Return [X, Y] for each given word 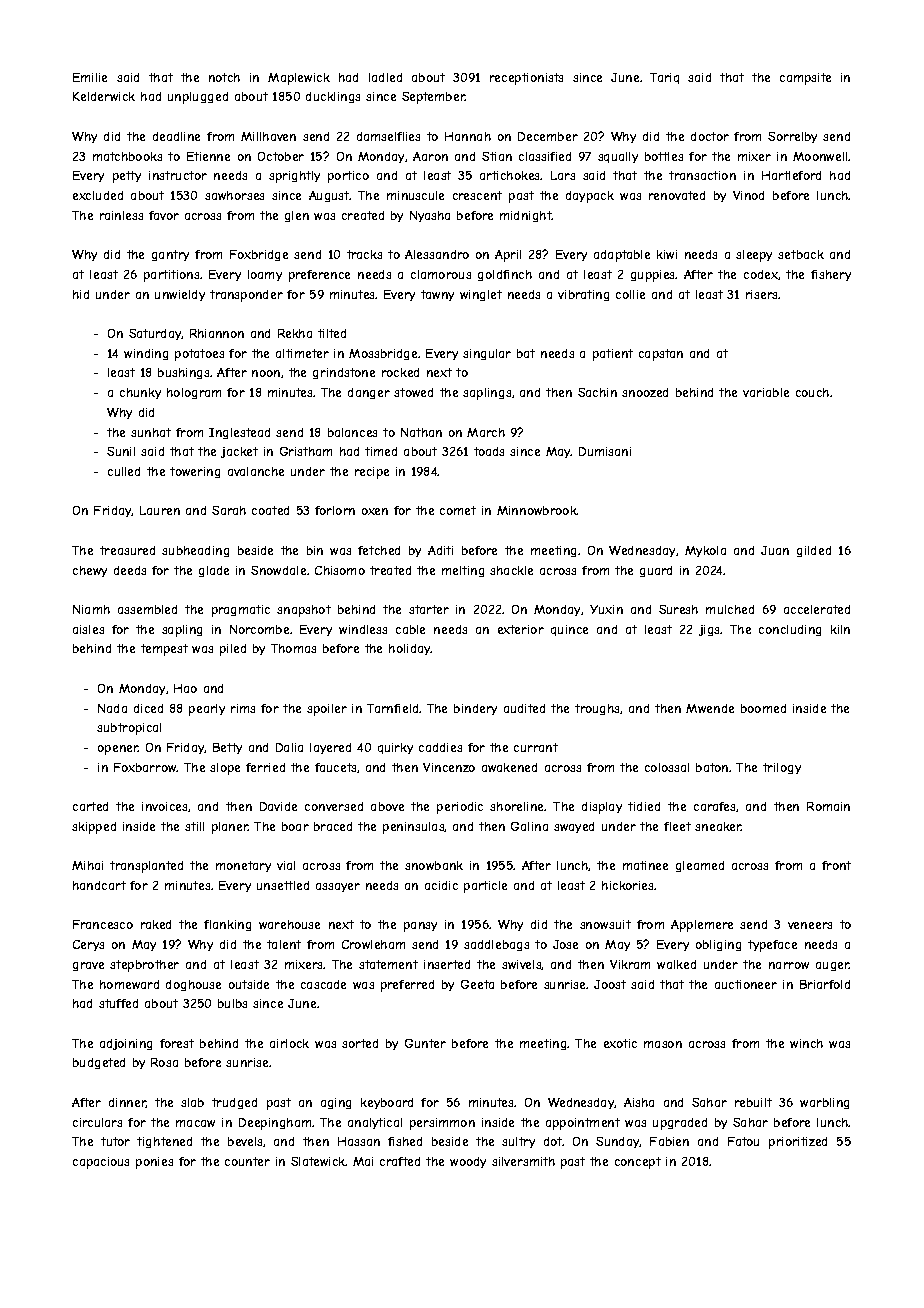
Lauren [160, 510]
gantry [170, 255]
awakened [509, 767]
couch [812, 392]
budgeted [99, 1063]
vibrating [583, 295]
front [836, 865]
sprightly [294, 177]
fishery [831, 275]
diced [148, 708]
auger [833, 966]
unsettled [283, 885]
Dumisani [605, 451]
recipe [372, 473]
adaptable [622, 256]
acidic [441, 885]
